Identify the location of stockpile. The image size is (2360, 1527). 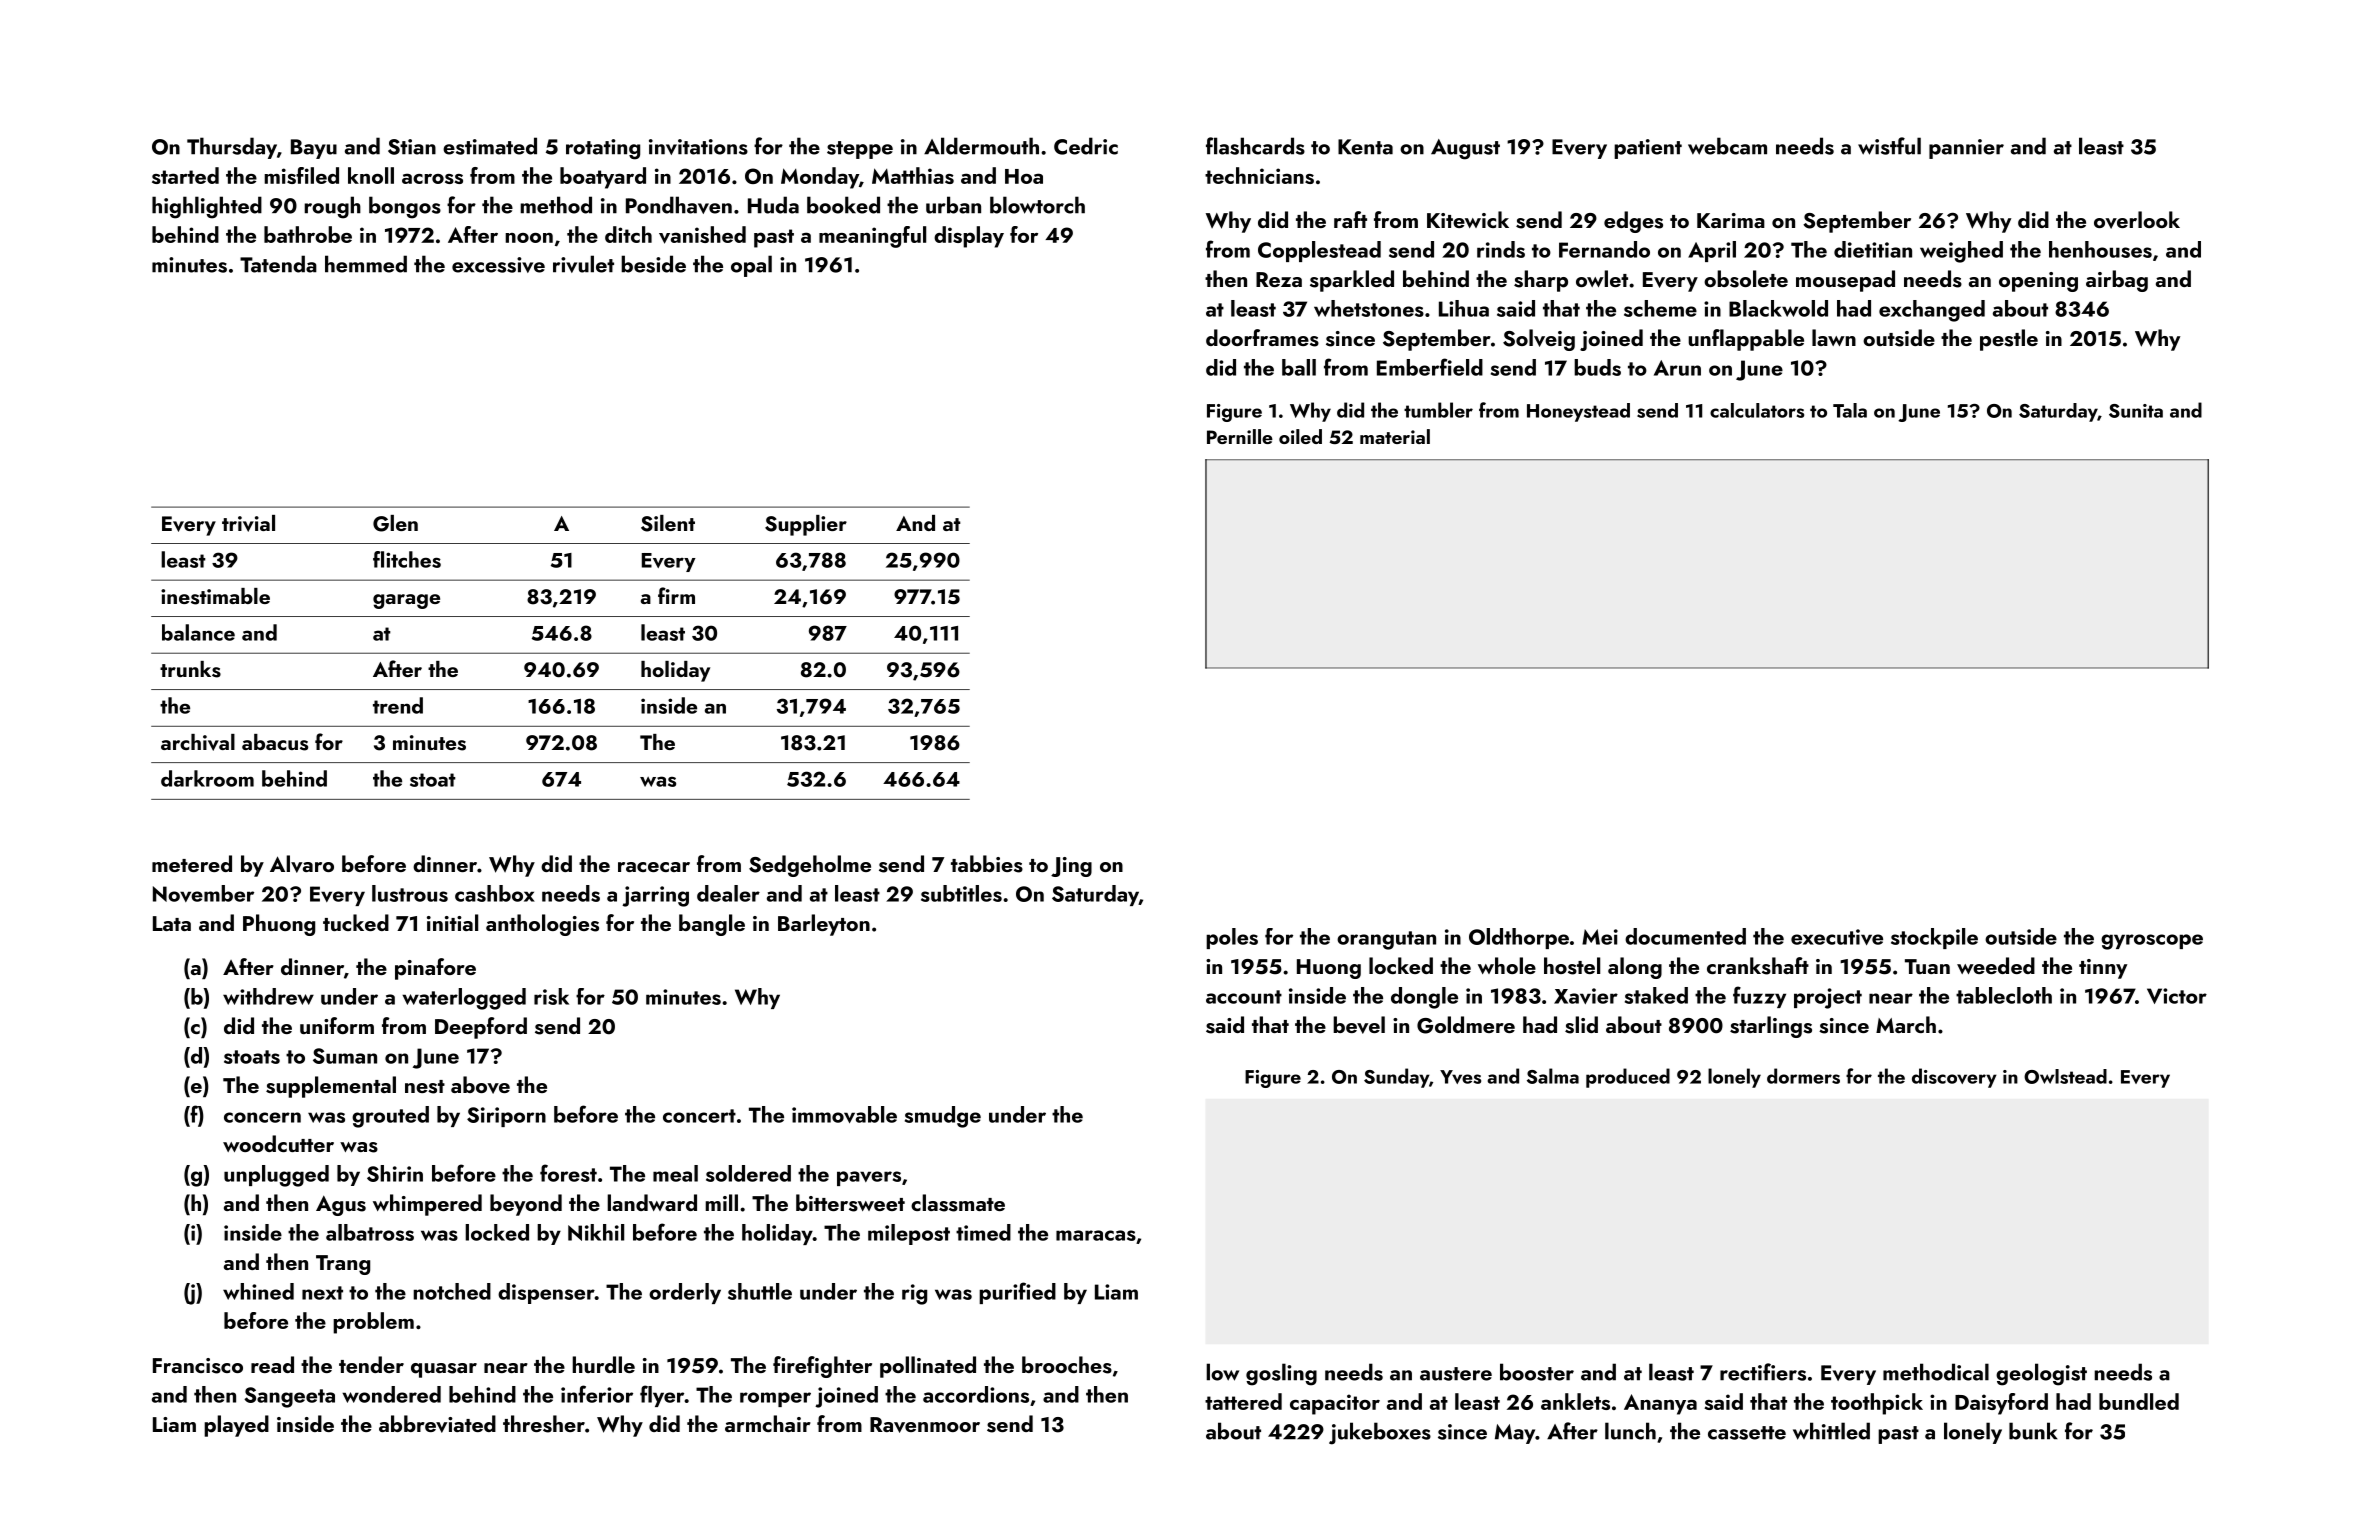
(1934, 938).
